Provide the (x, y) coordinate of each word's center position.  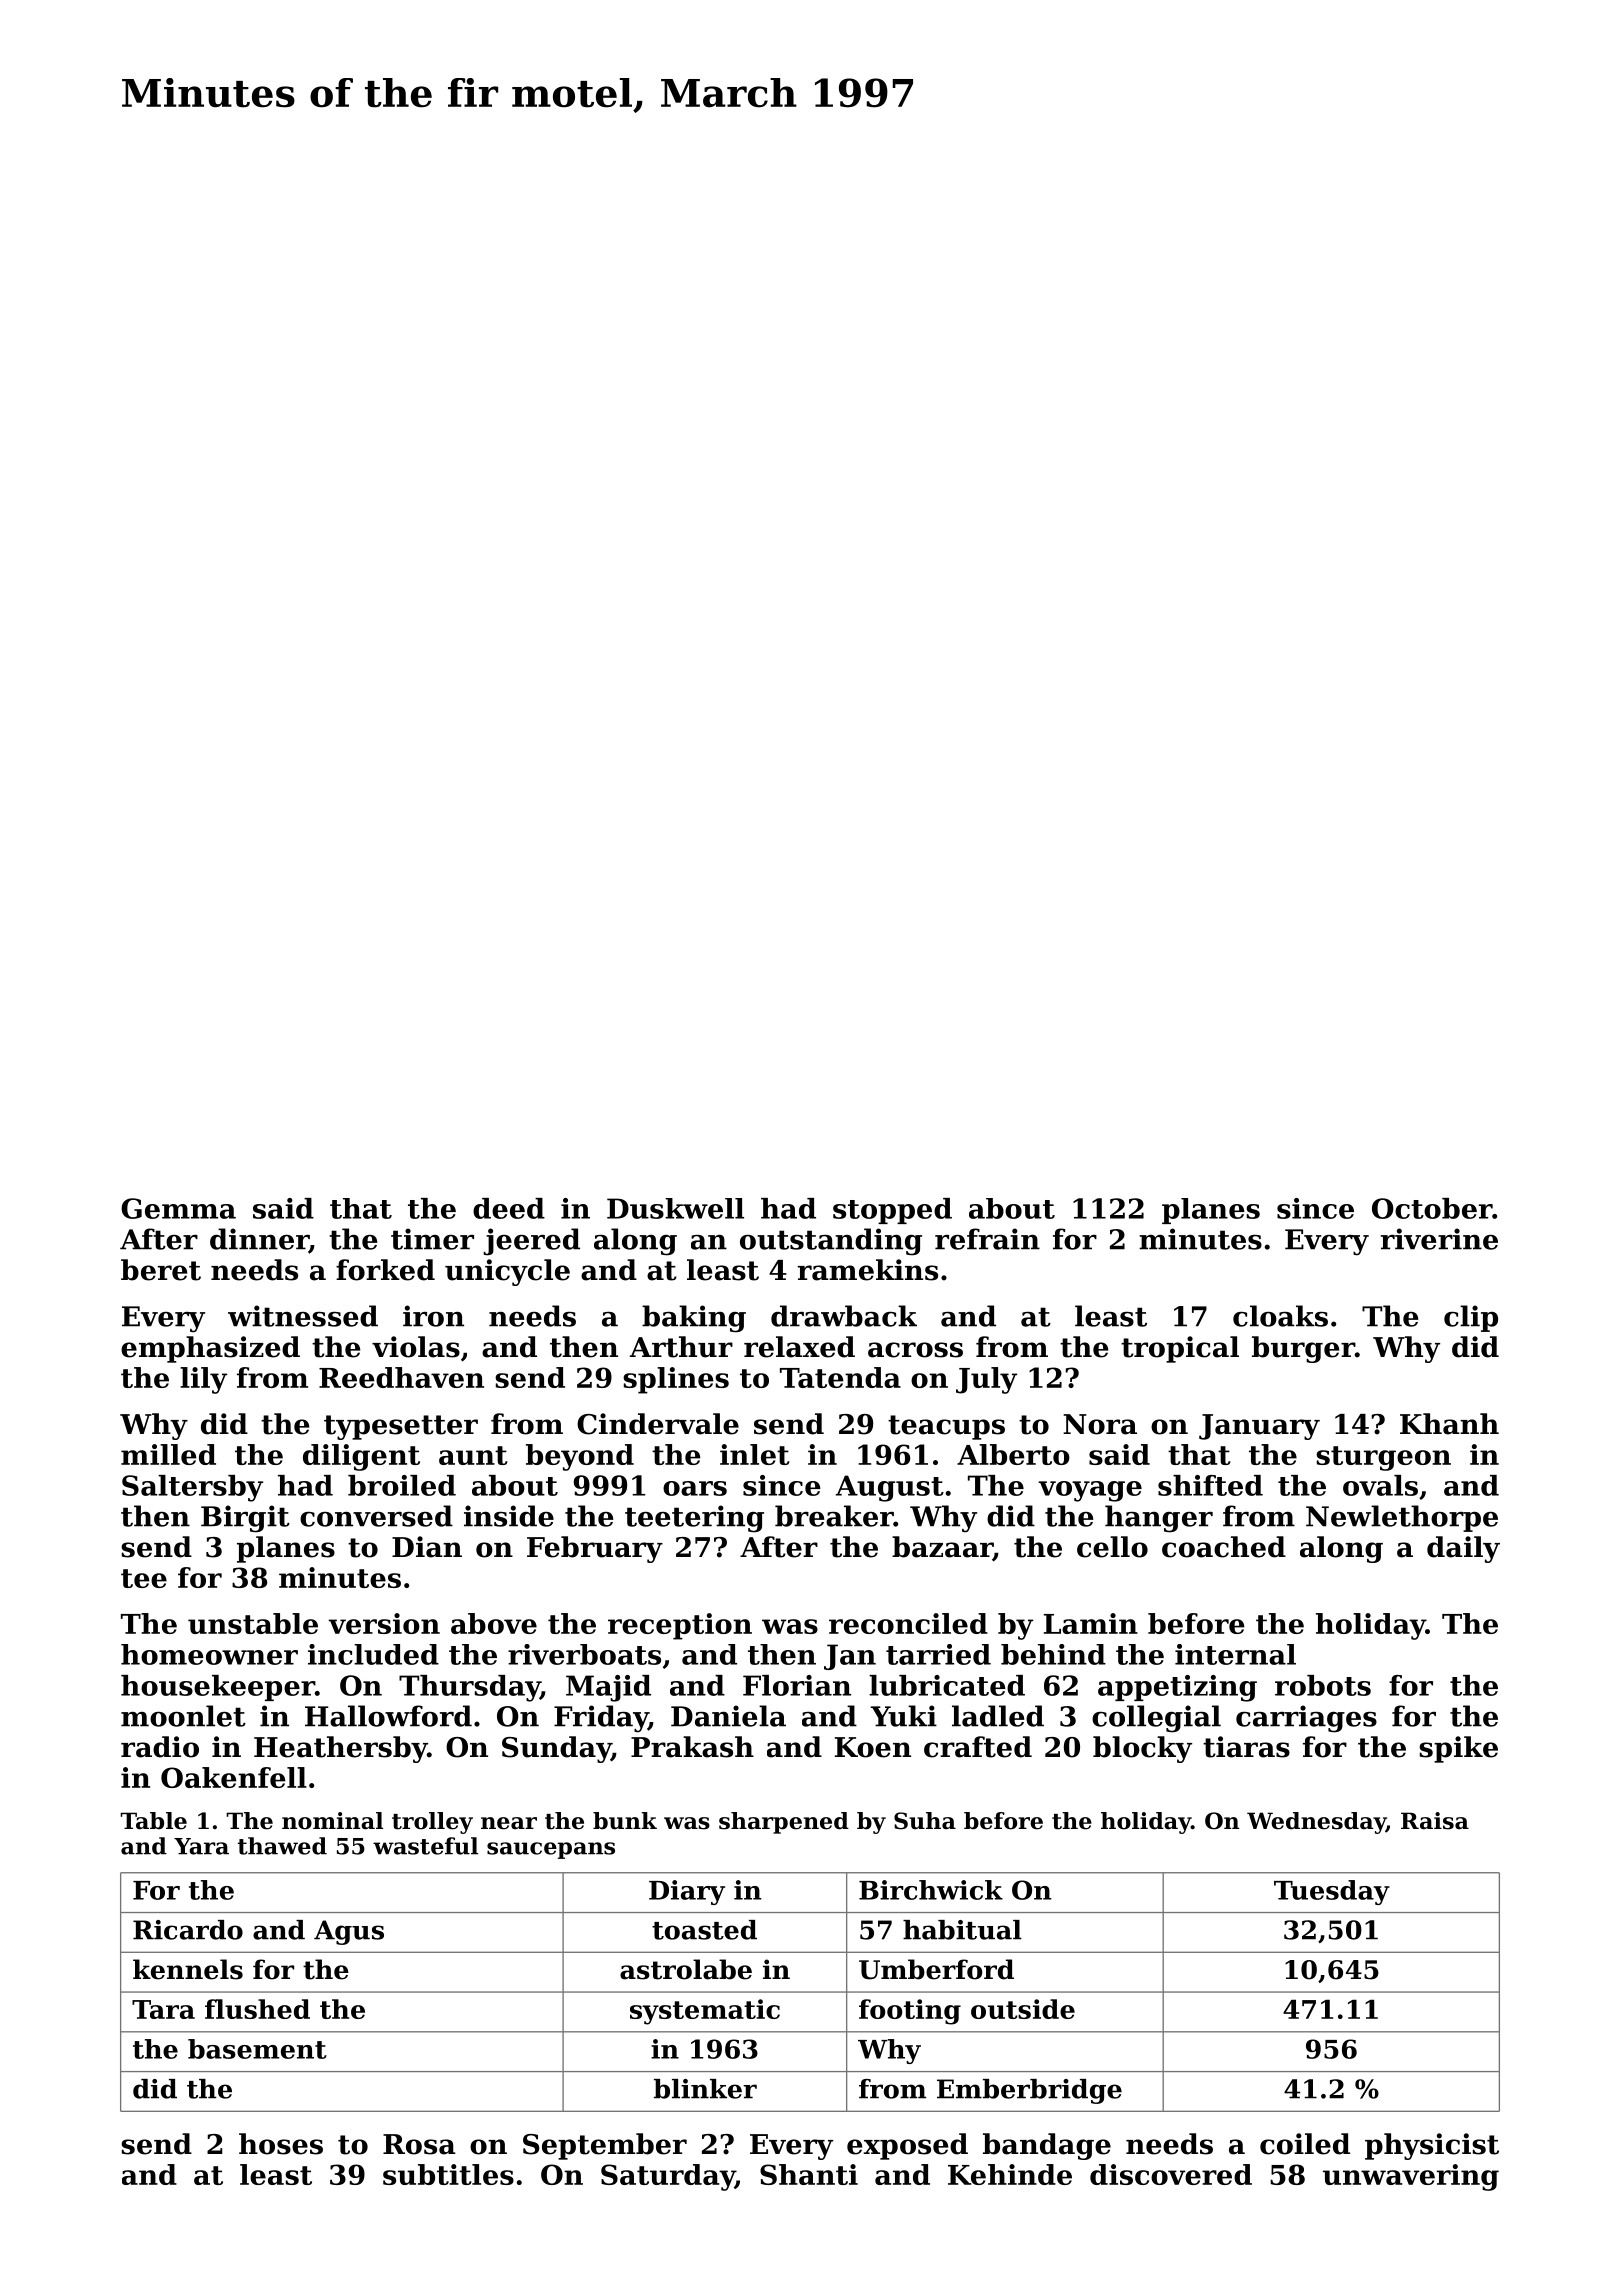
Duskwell (675, 1208)
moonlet (183, 1716)
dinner (259, 1240)
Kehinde (1010, 2174)
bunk (625, 1821)
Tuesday (1332, 1892)
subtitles (448, 2174)
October (1432, 1208)
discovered (1171, 2174)
